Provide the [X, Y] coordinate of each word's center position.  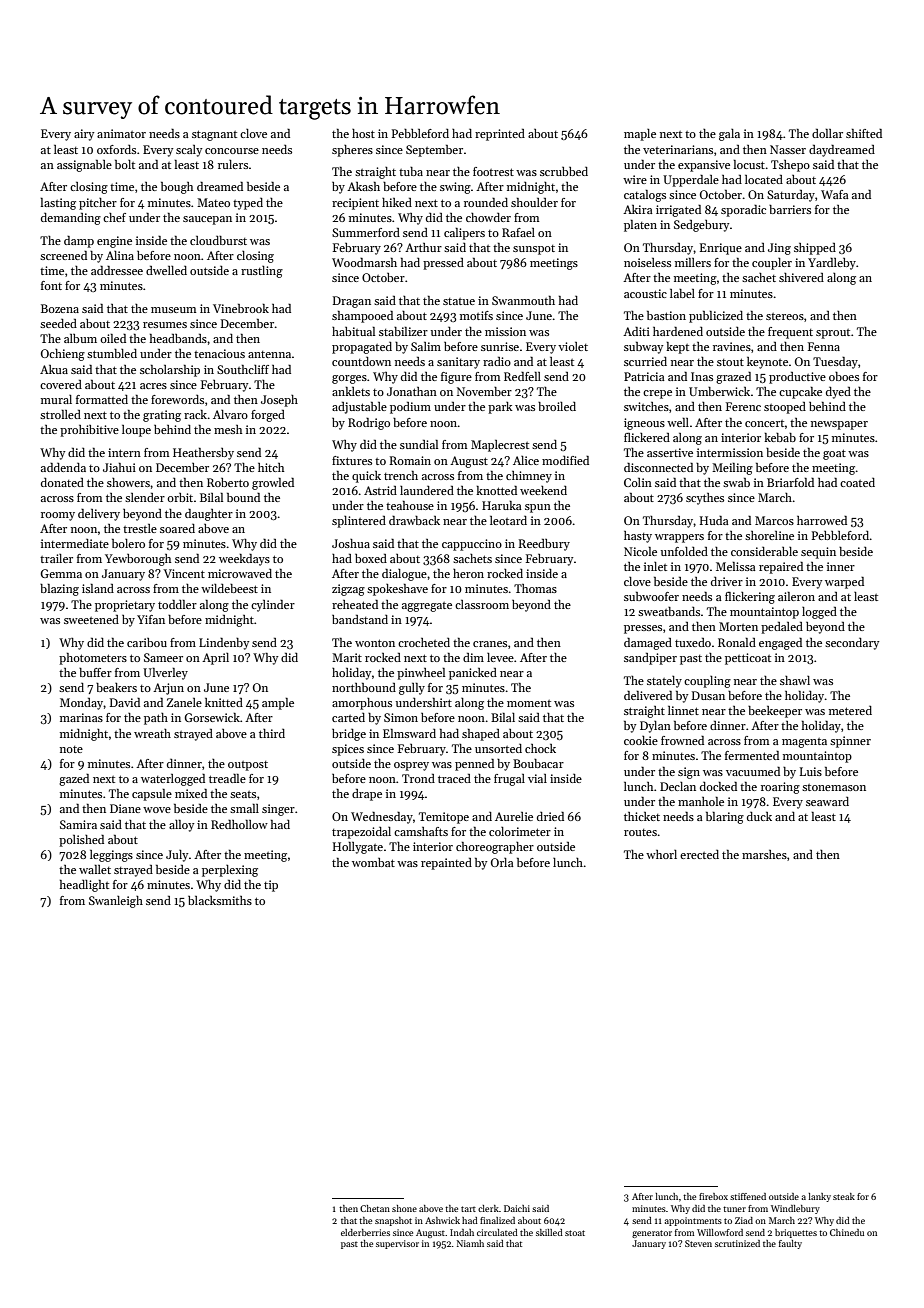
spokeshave [397, 590]
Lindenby [224, 644]
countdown [361, 361]
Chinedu [847, 1232]
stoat [575, 1233]
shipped [815, 249]
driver [727, 581]
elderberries [365, 1232]
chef [114, 217]
